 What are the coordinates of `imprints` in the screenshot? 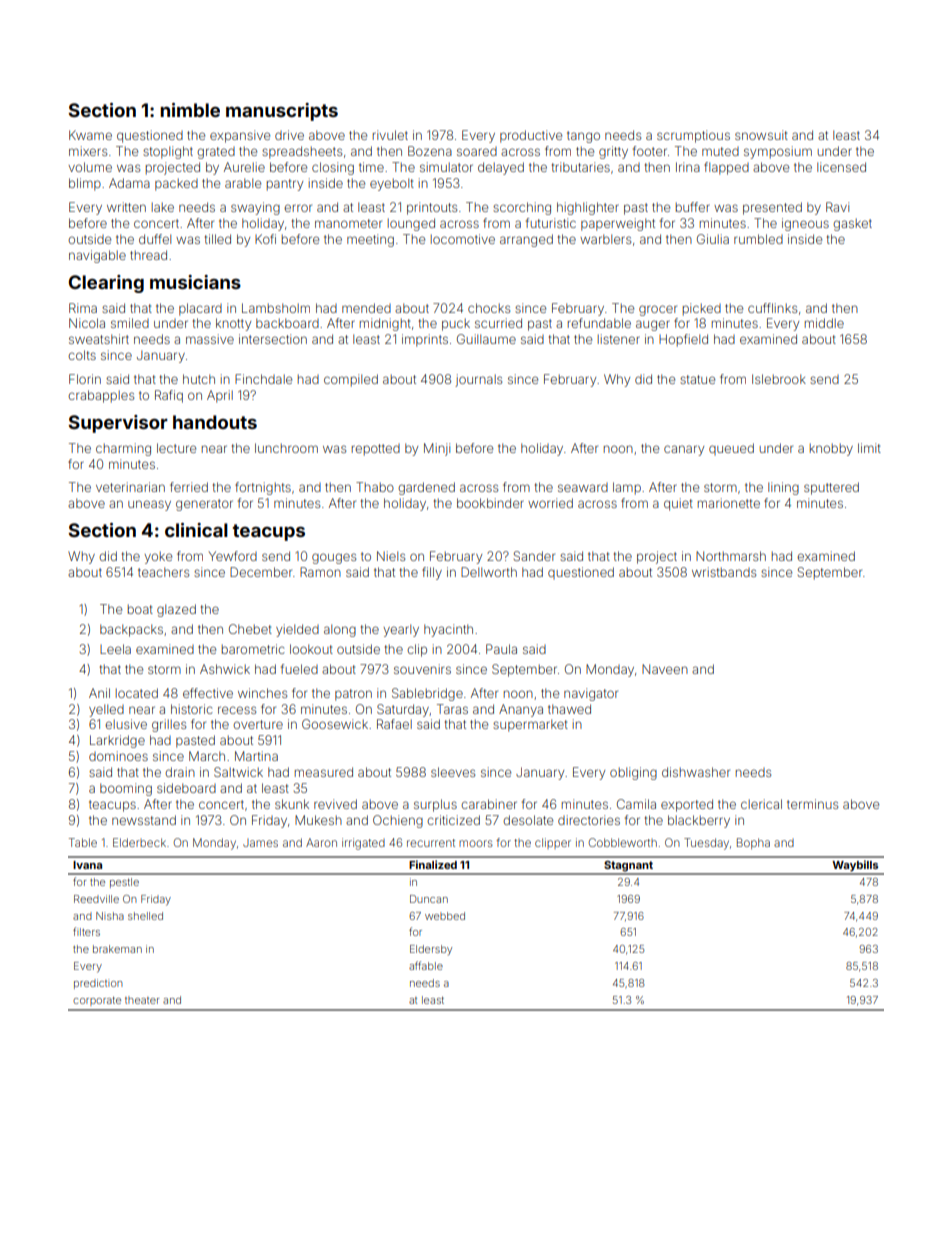 It's located at (425, 340).
